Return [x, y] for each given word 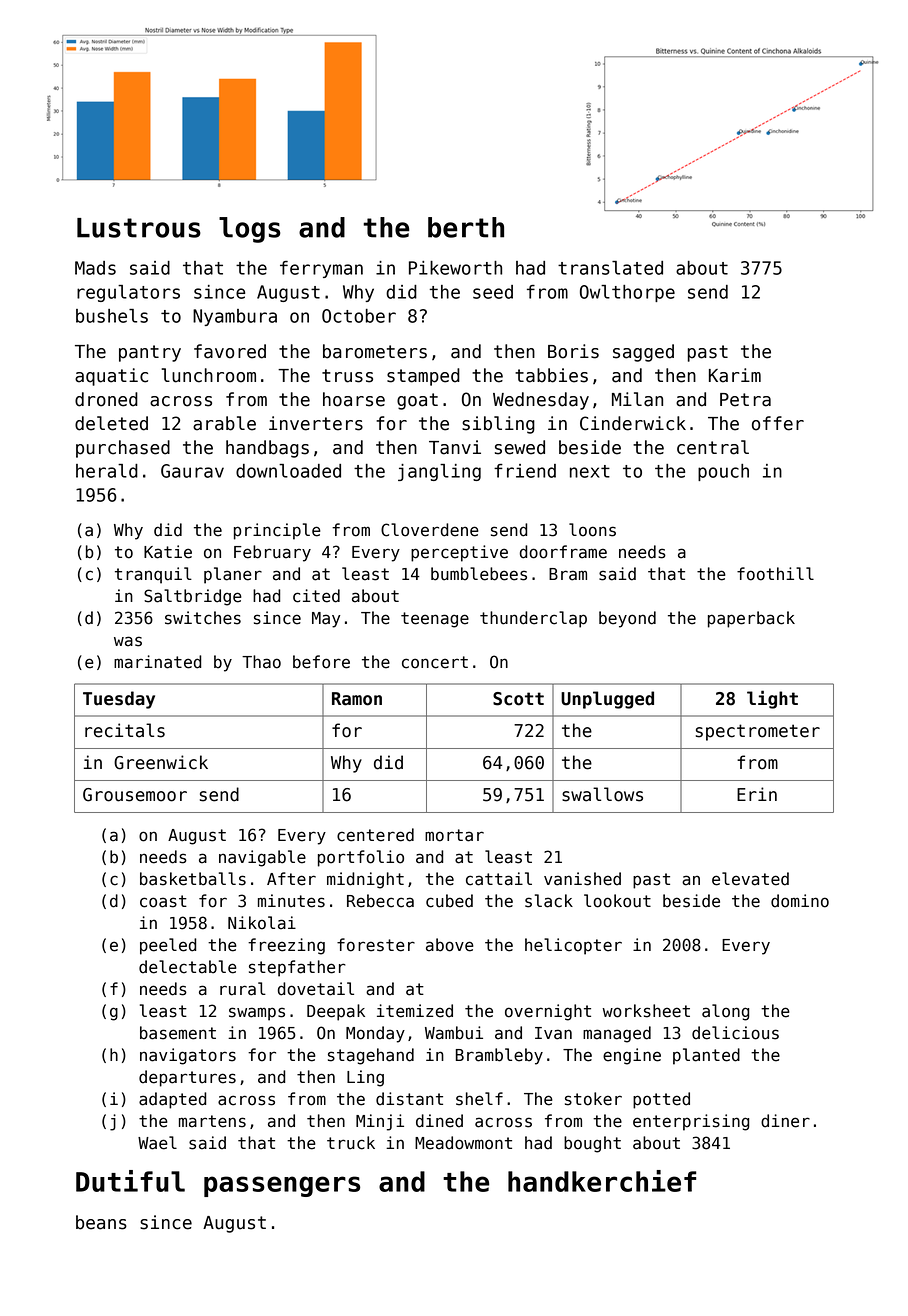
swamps [257, 1014]
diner [785, 1121]
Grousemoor [135, 795]
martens [212, 1121]
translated [610, 268]
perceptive [459, 553]
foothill [775, 574]
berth [466, 227]
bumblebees [479, 574]
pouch [723, 472]
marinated [157, 662]
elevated [750, 879]
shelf [479, 1099]
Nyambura [235, 317]
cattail [499, 879]
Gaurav [192, 471]
